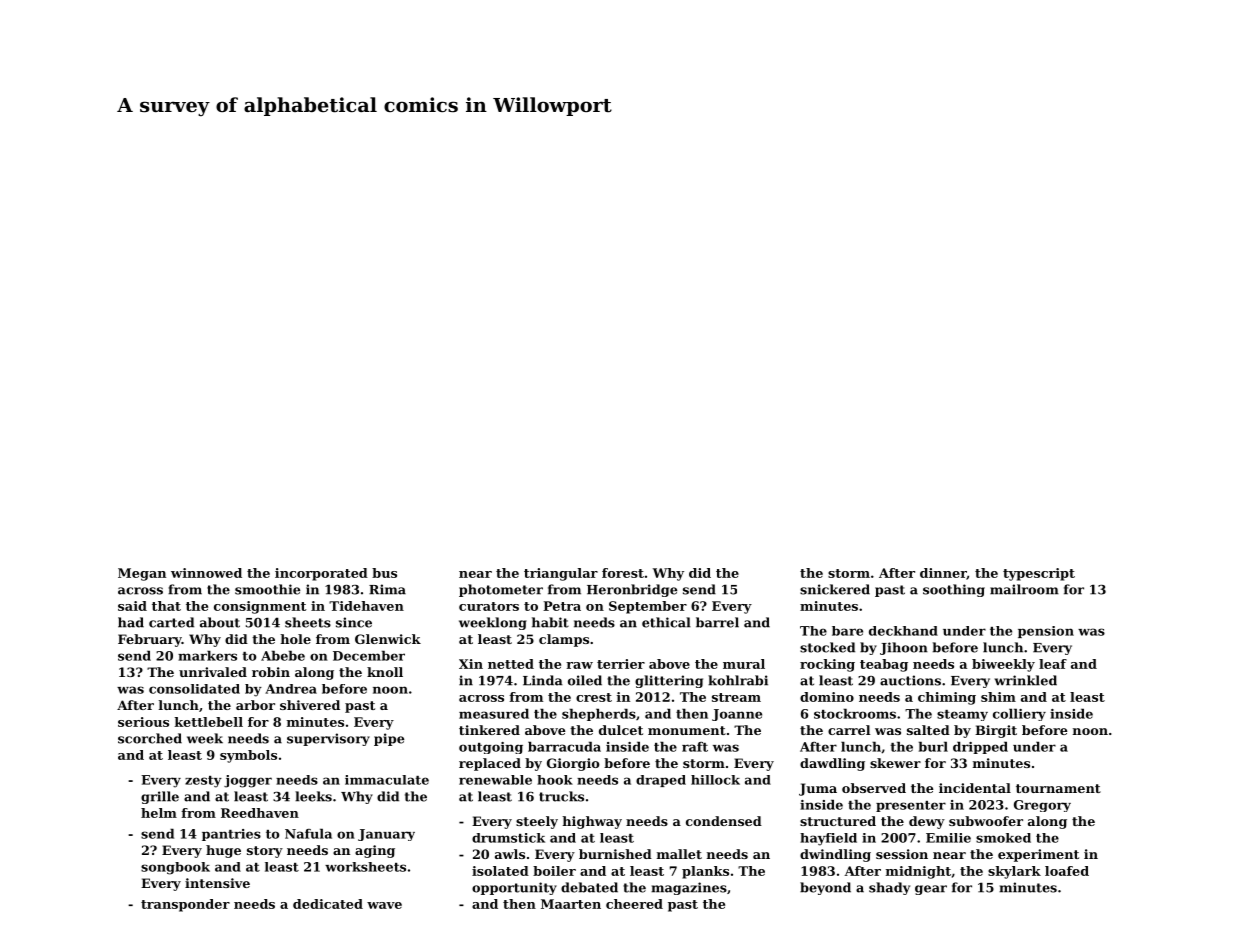 This document has width=1233, height=952. What do you see at coordinates (321, 574) in the document?
I see `incorporated` at bounding box center [321, 574].
